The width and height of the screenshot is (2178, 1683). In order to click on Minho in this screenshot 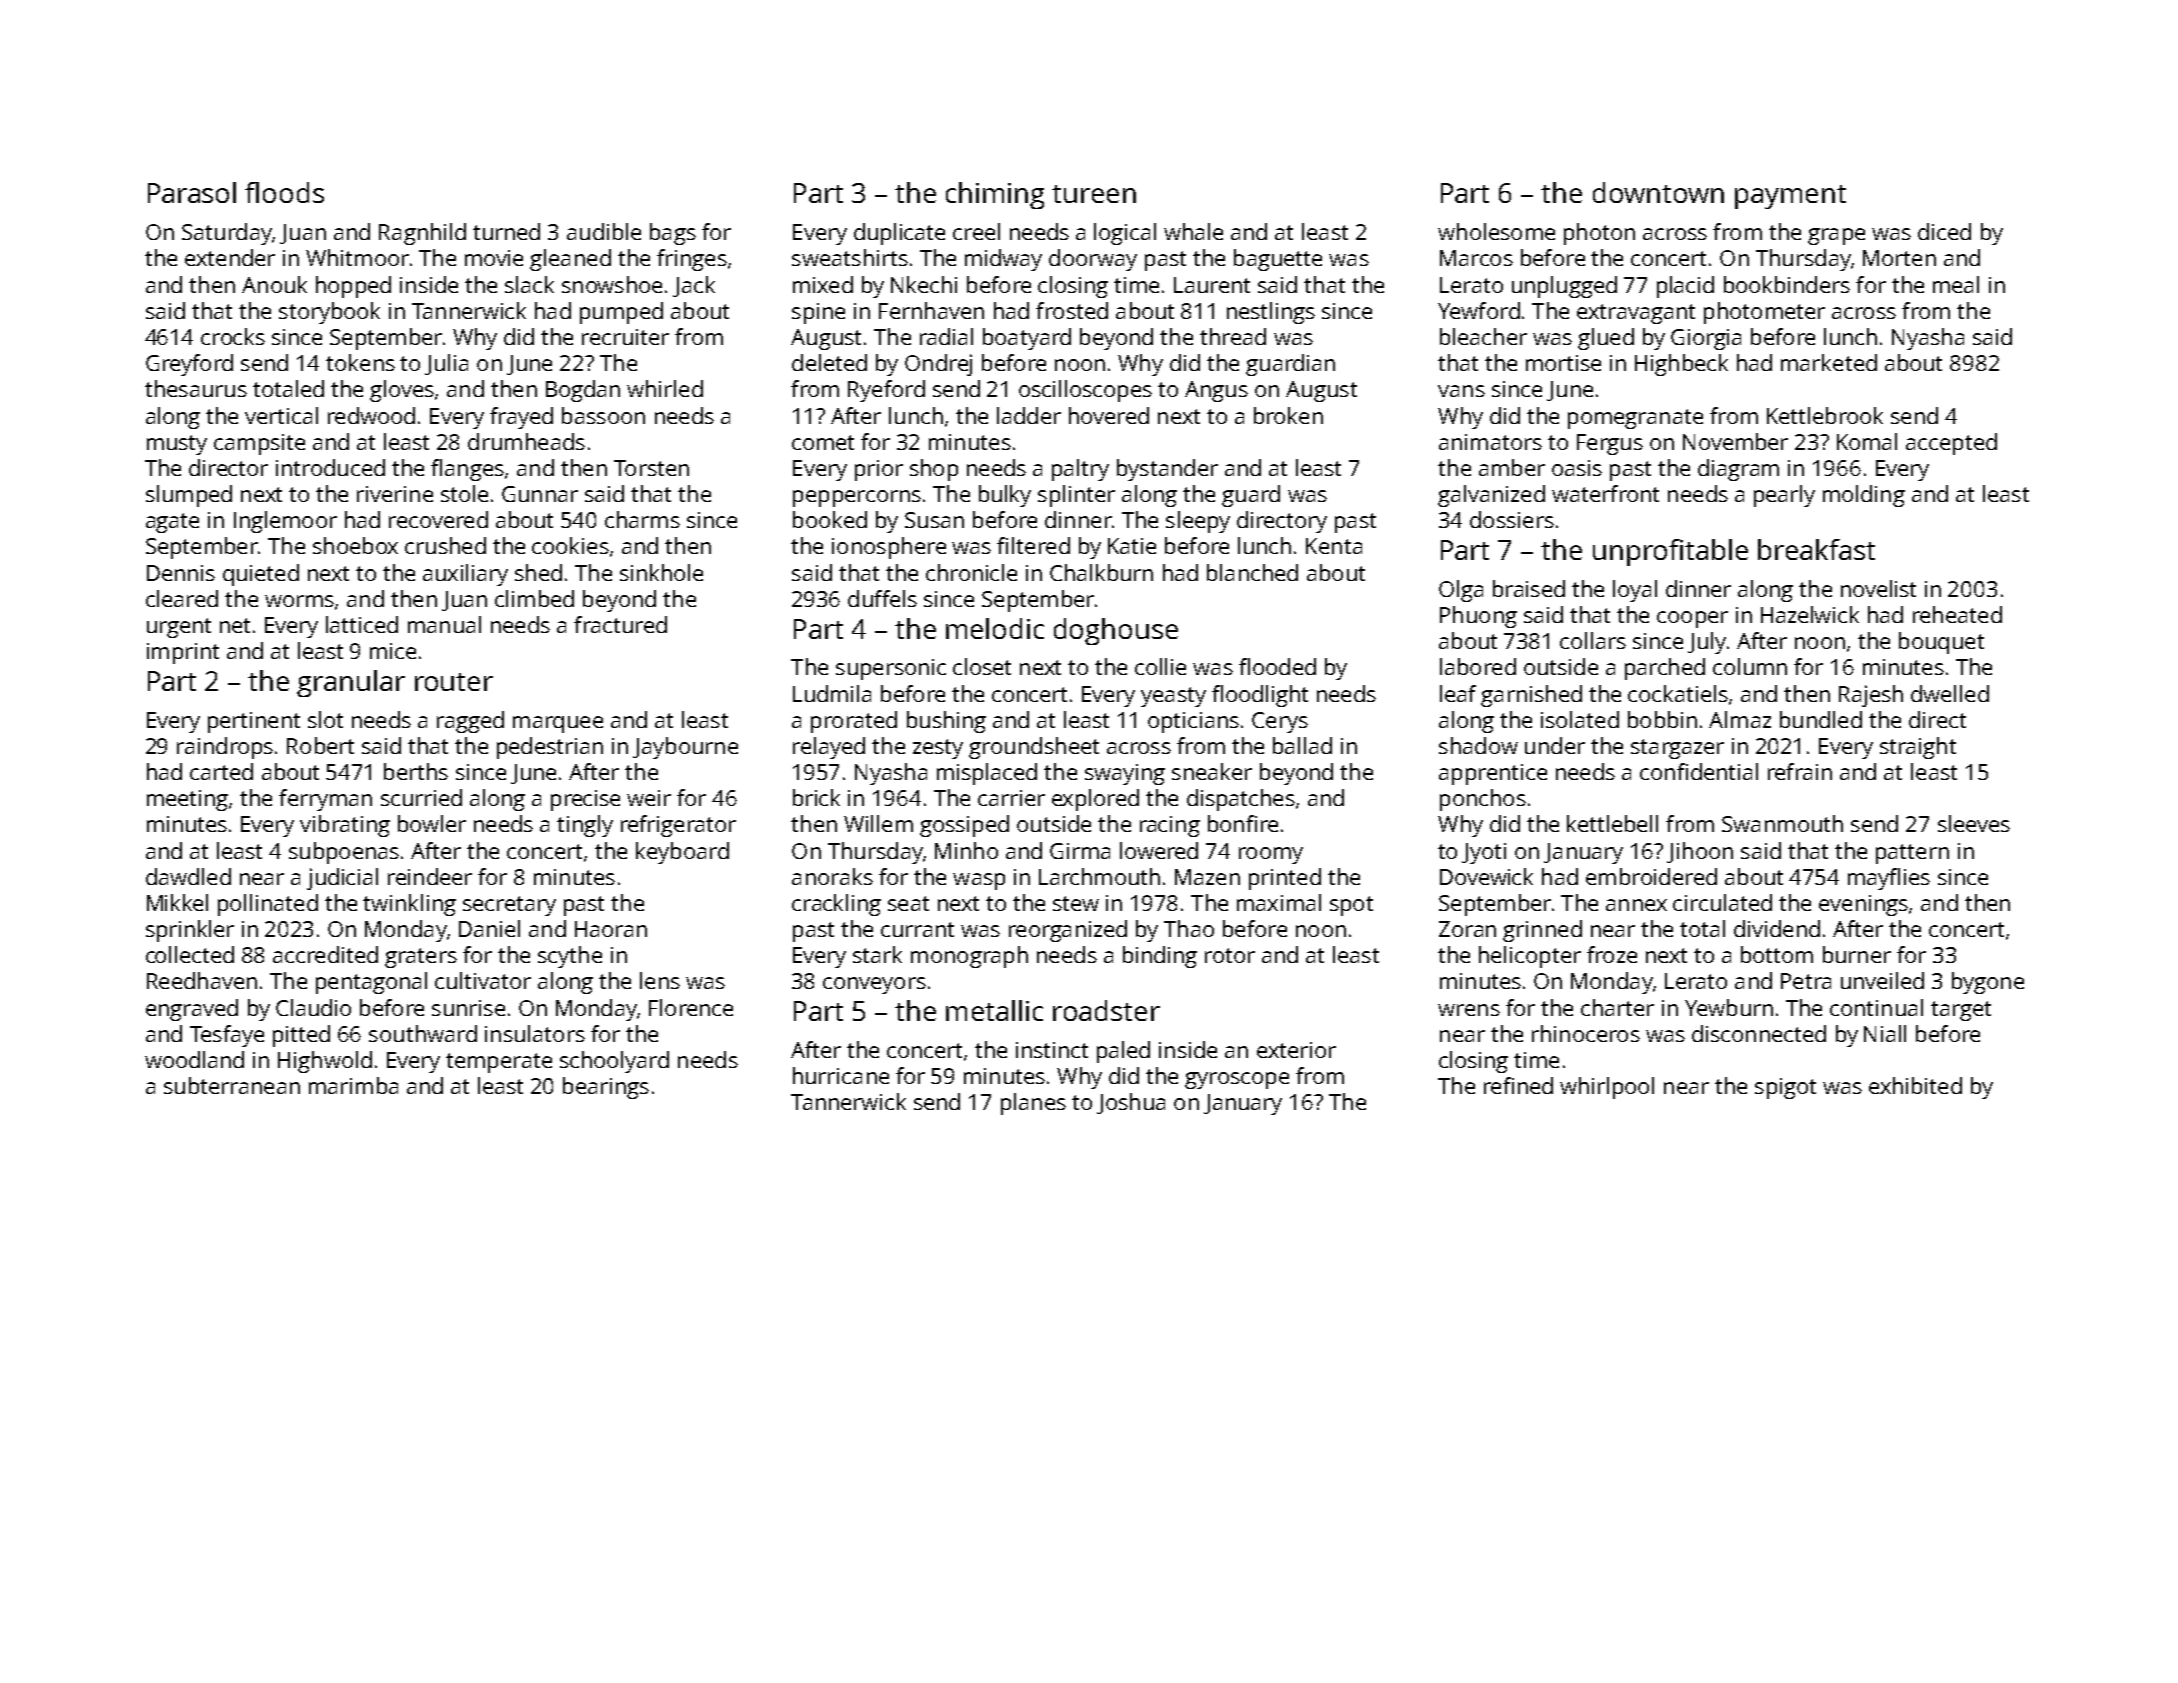, I will do `click(966, 850)`.
